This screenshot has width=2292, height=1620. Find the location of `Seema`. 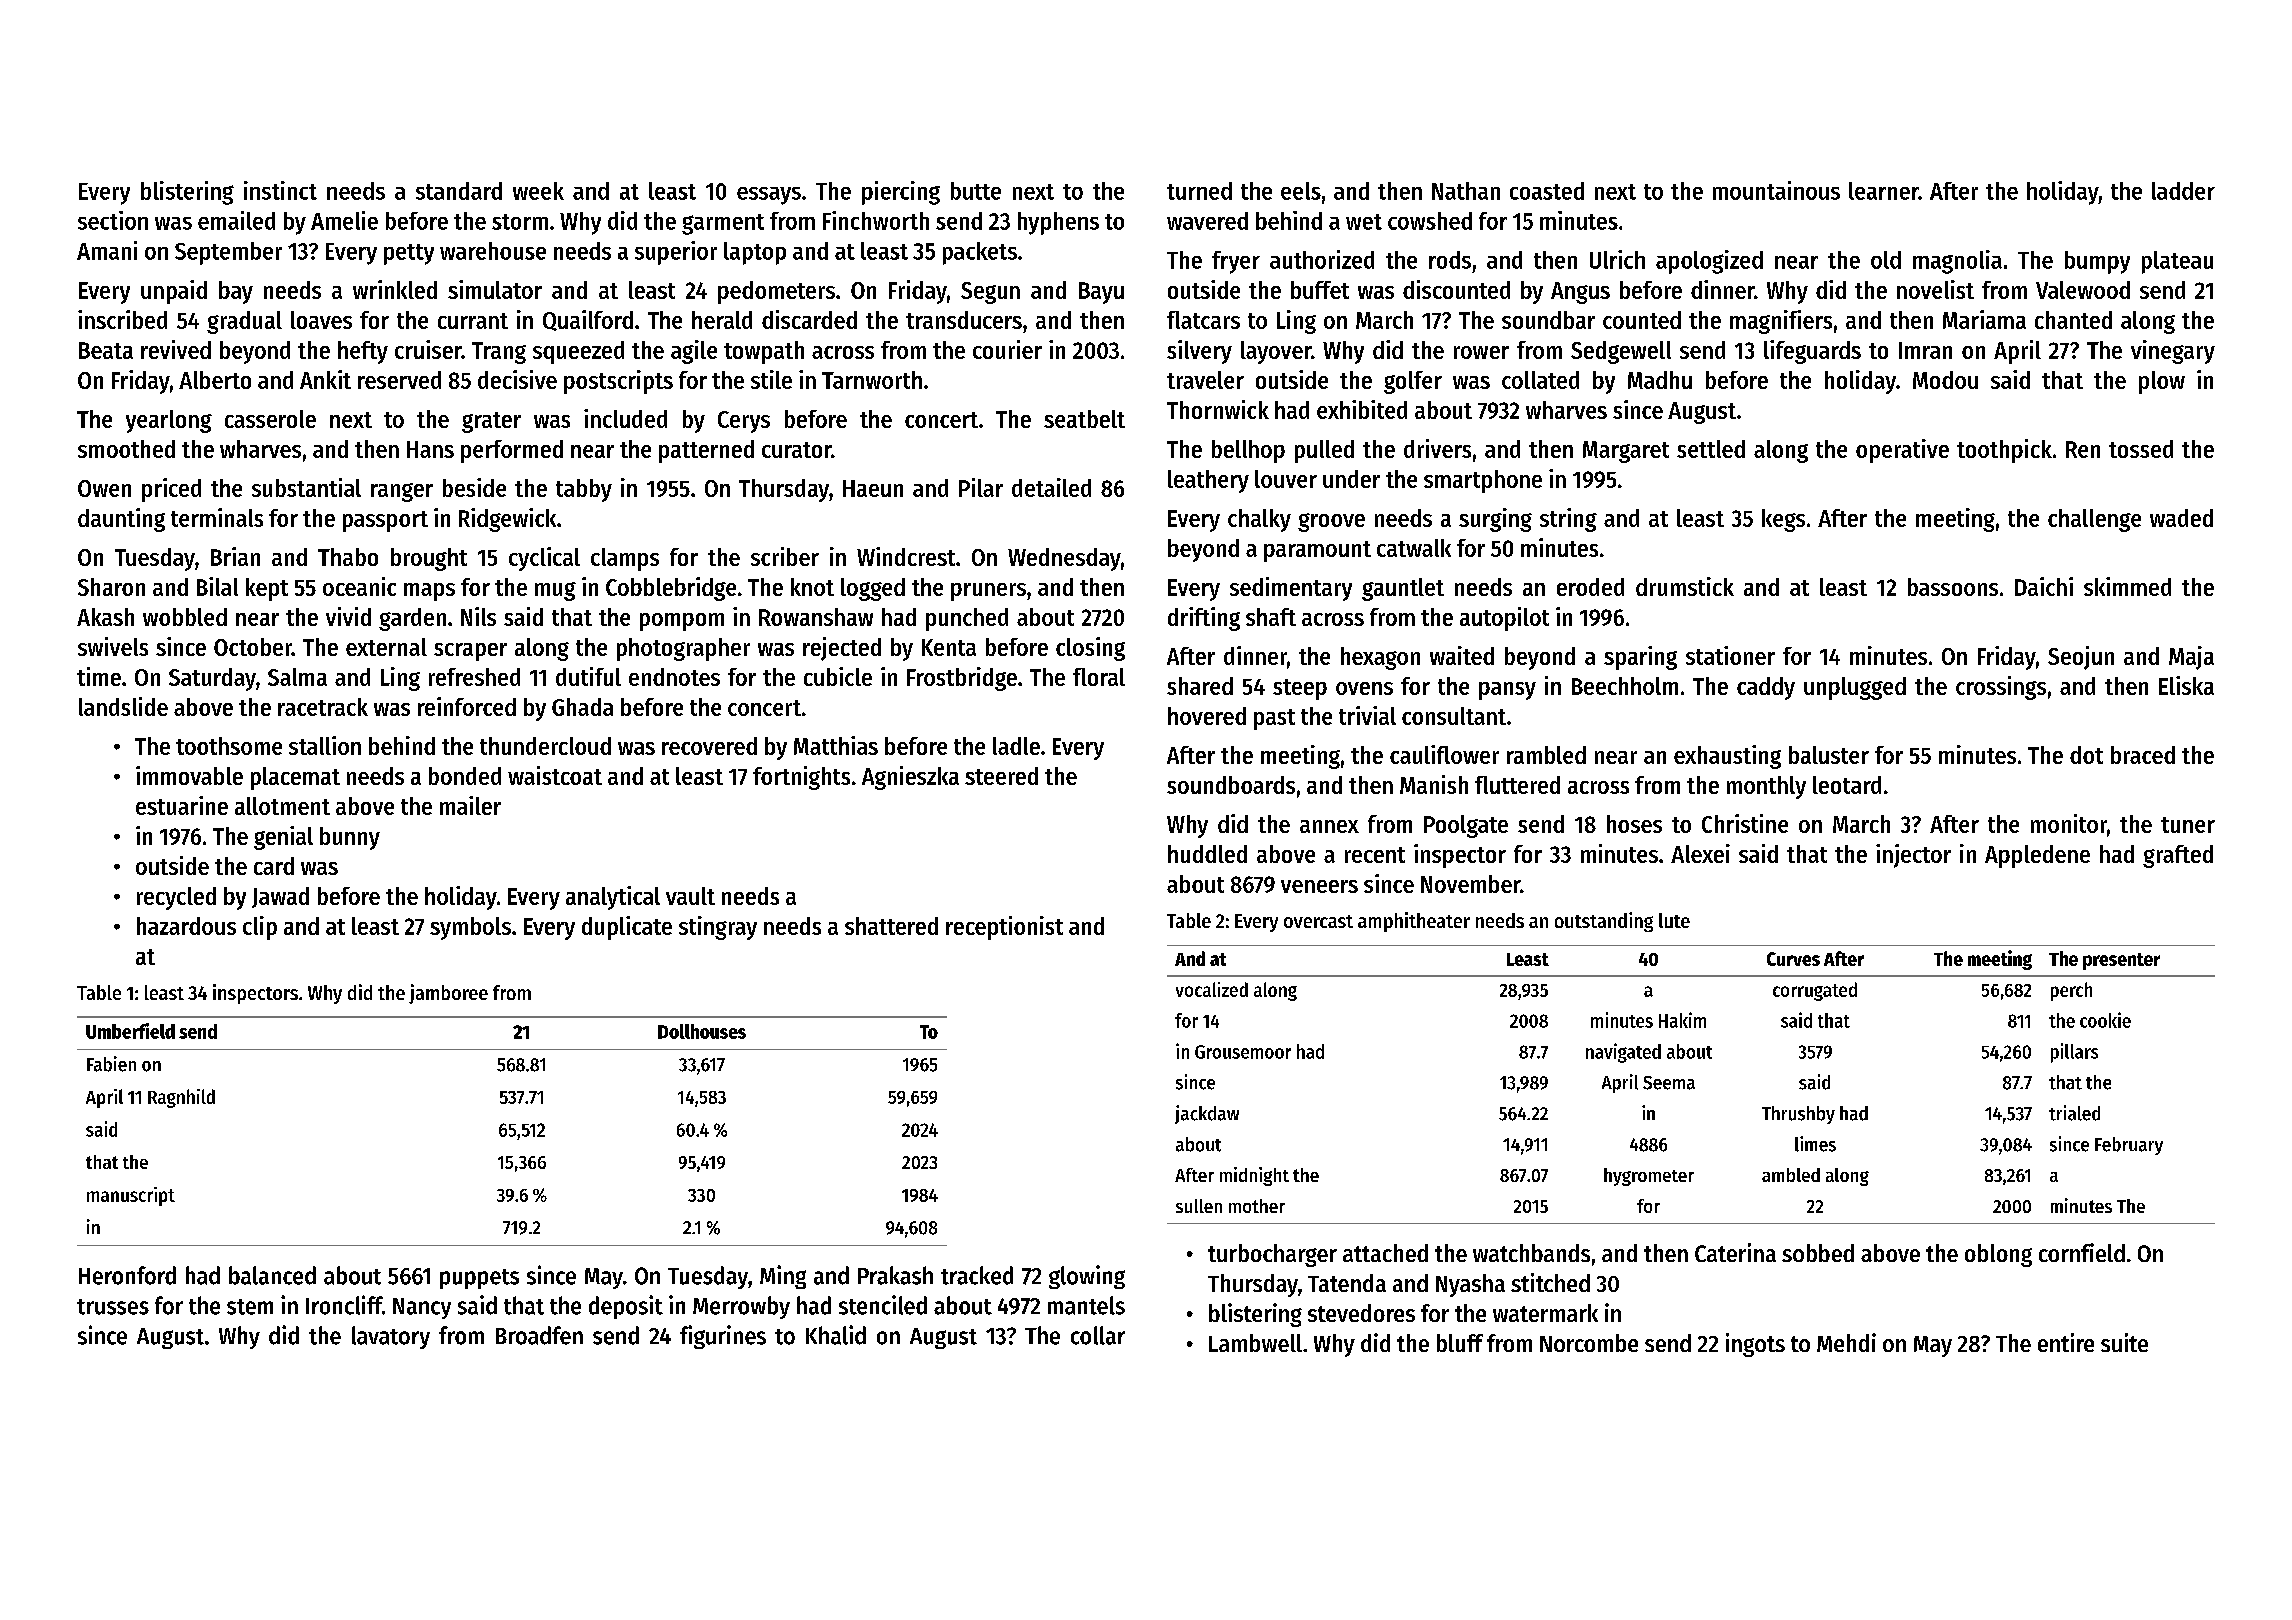

Seema is located at coordinates (1669, 1083).
